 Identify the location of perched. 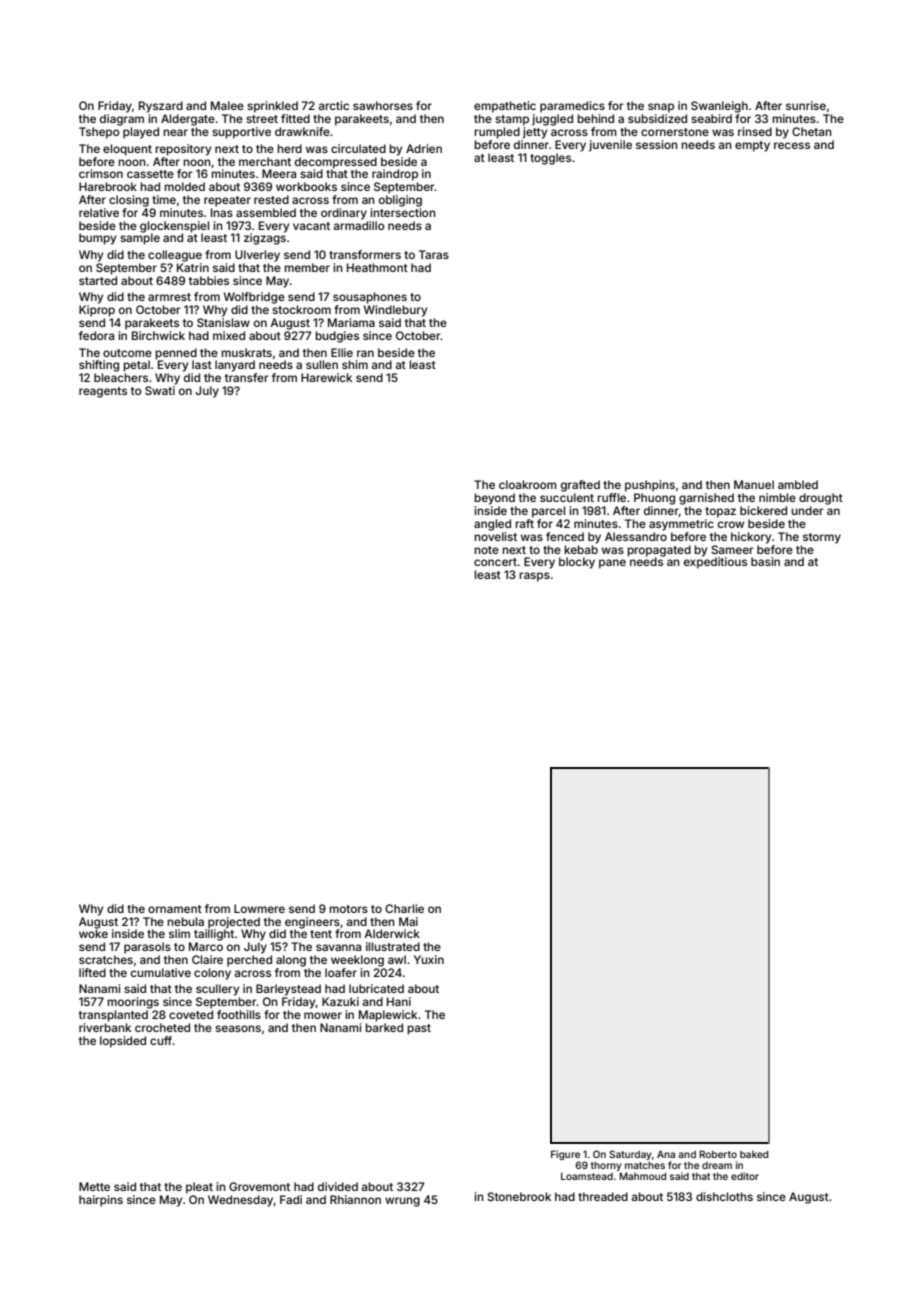
(249, 961).
